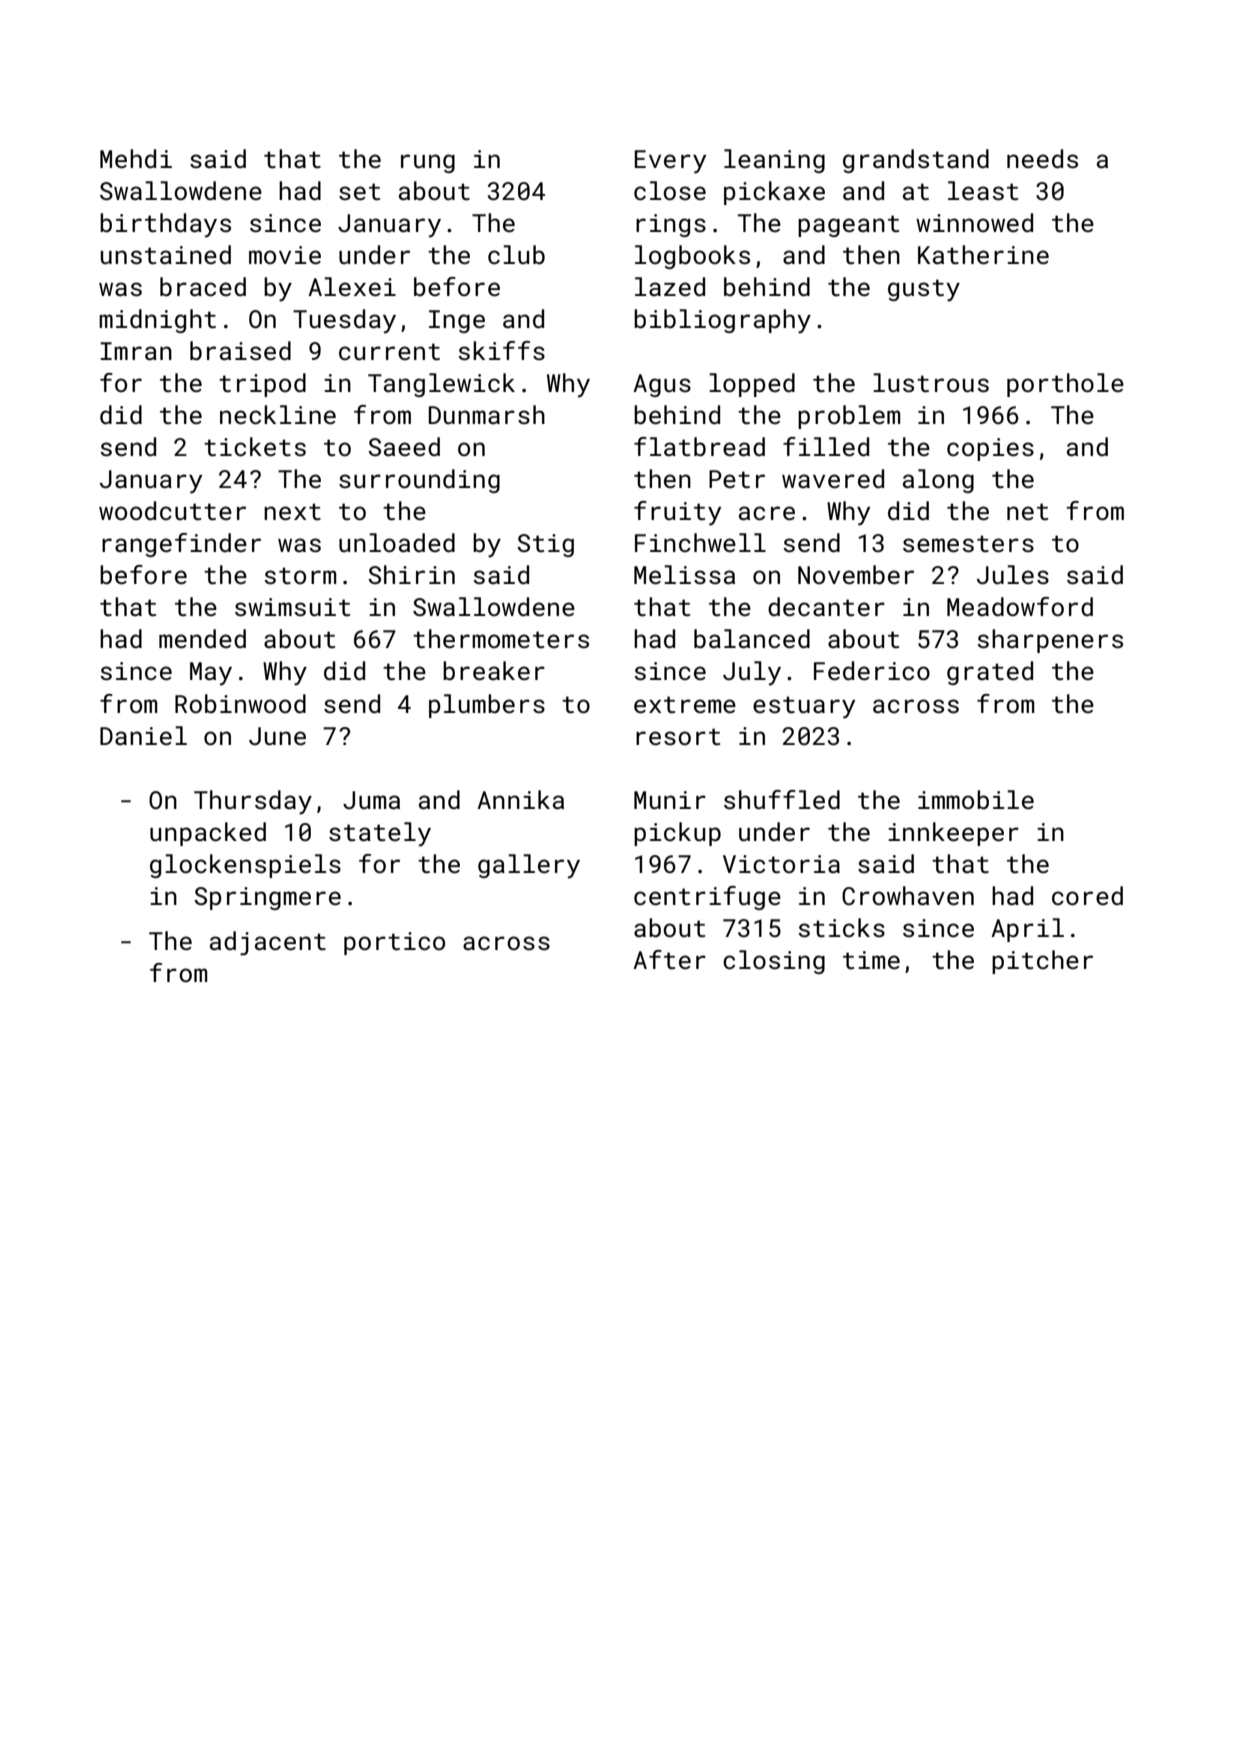 The image size is (1233, 1743). Describe the element at coordinates (924, 290) in the image. I see `gusty` at that location.
